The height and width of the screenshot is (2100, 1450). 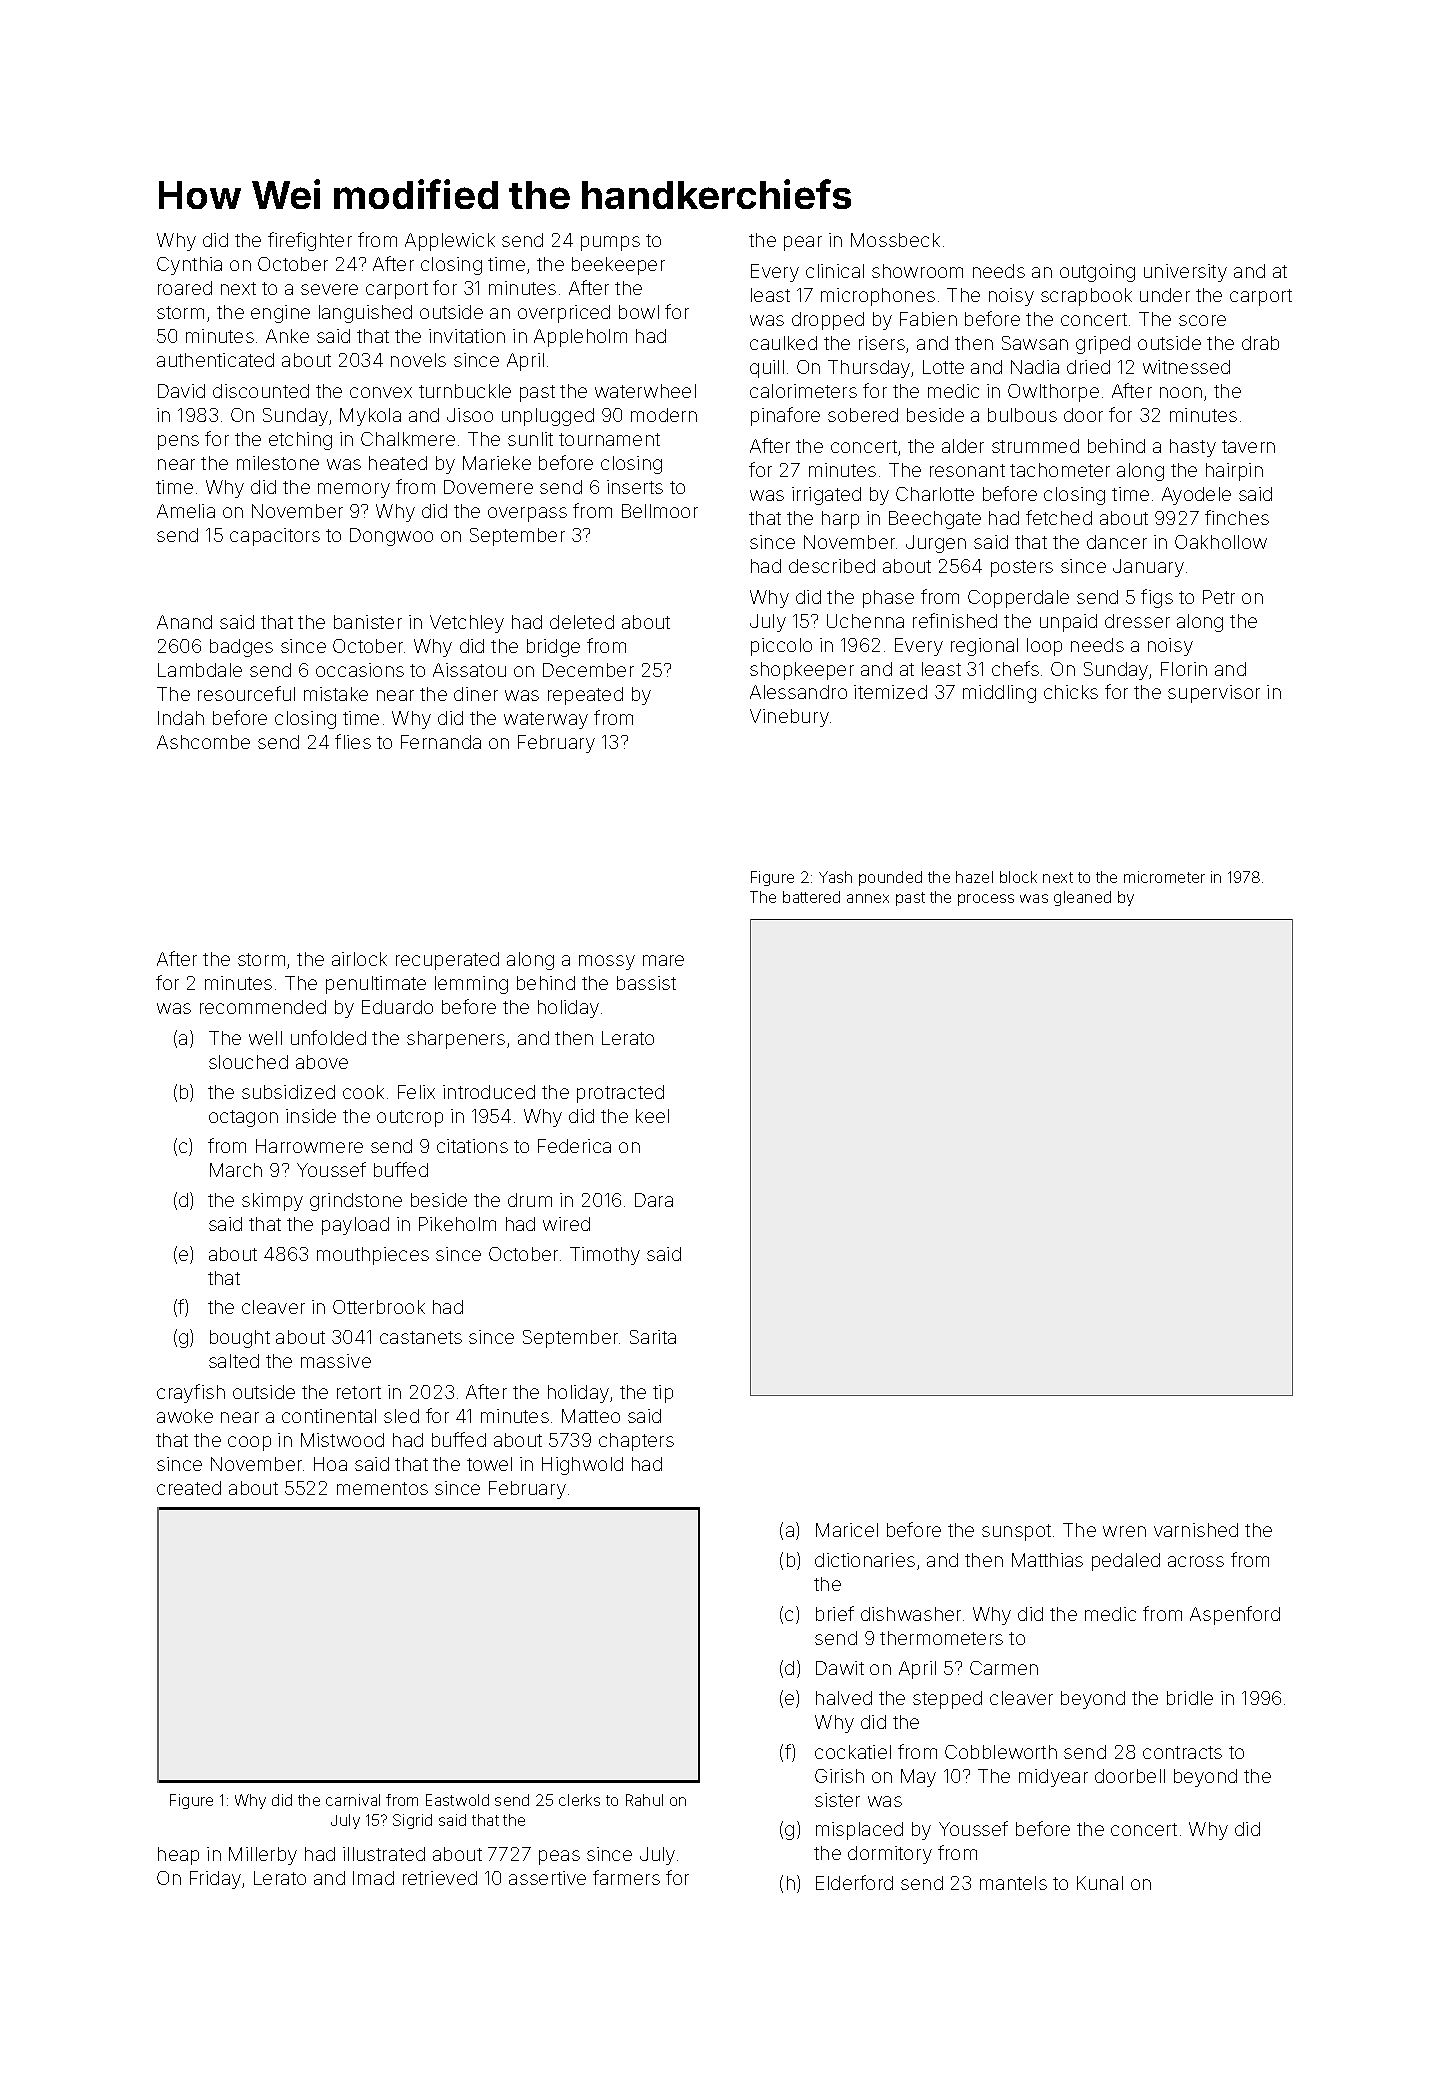 What do you see at coordinates (382, 1488) in the screenshot?
I see `mementos` at bounding box center [382, 1488].
